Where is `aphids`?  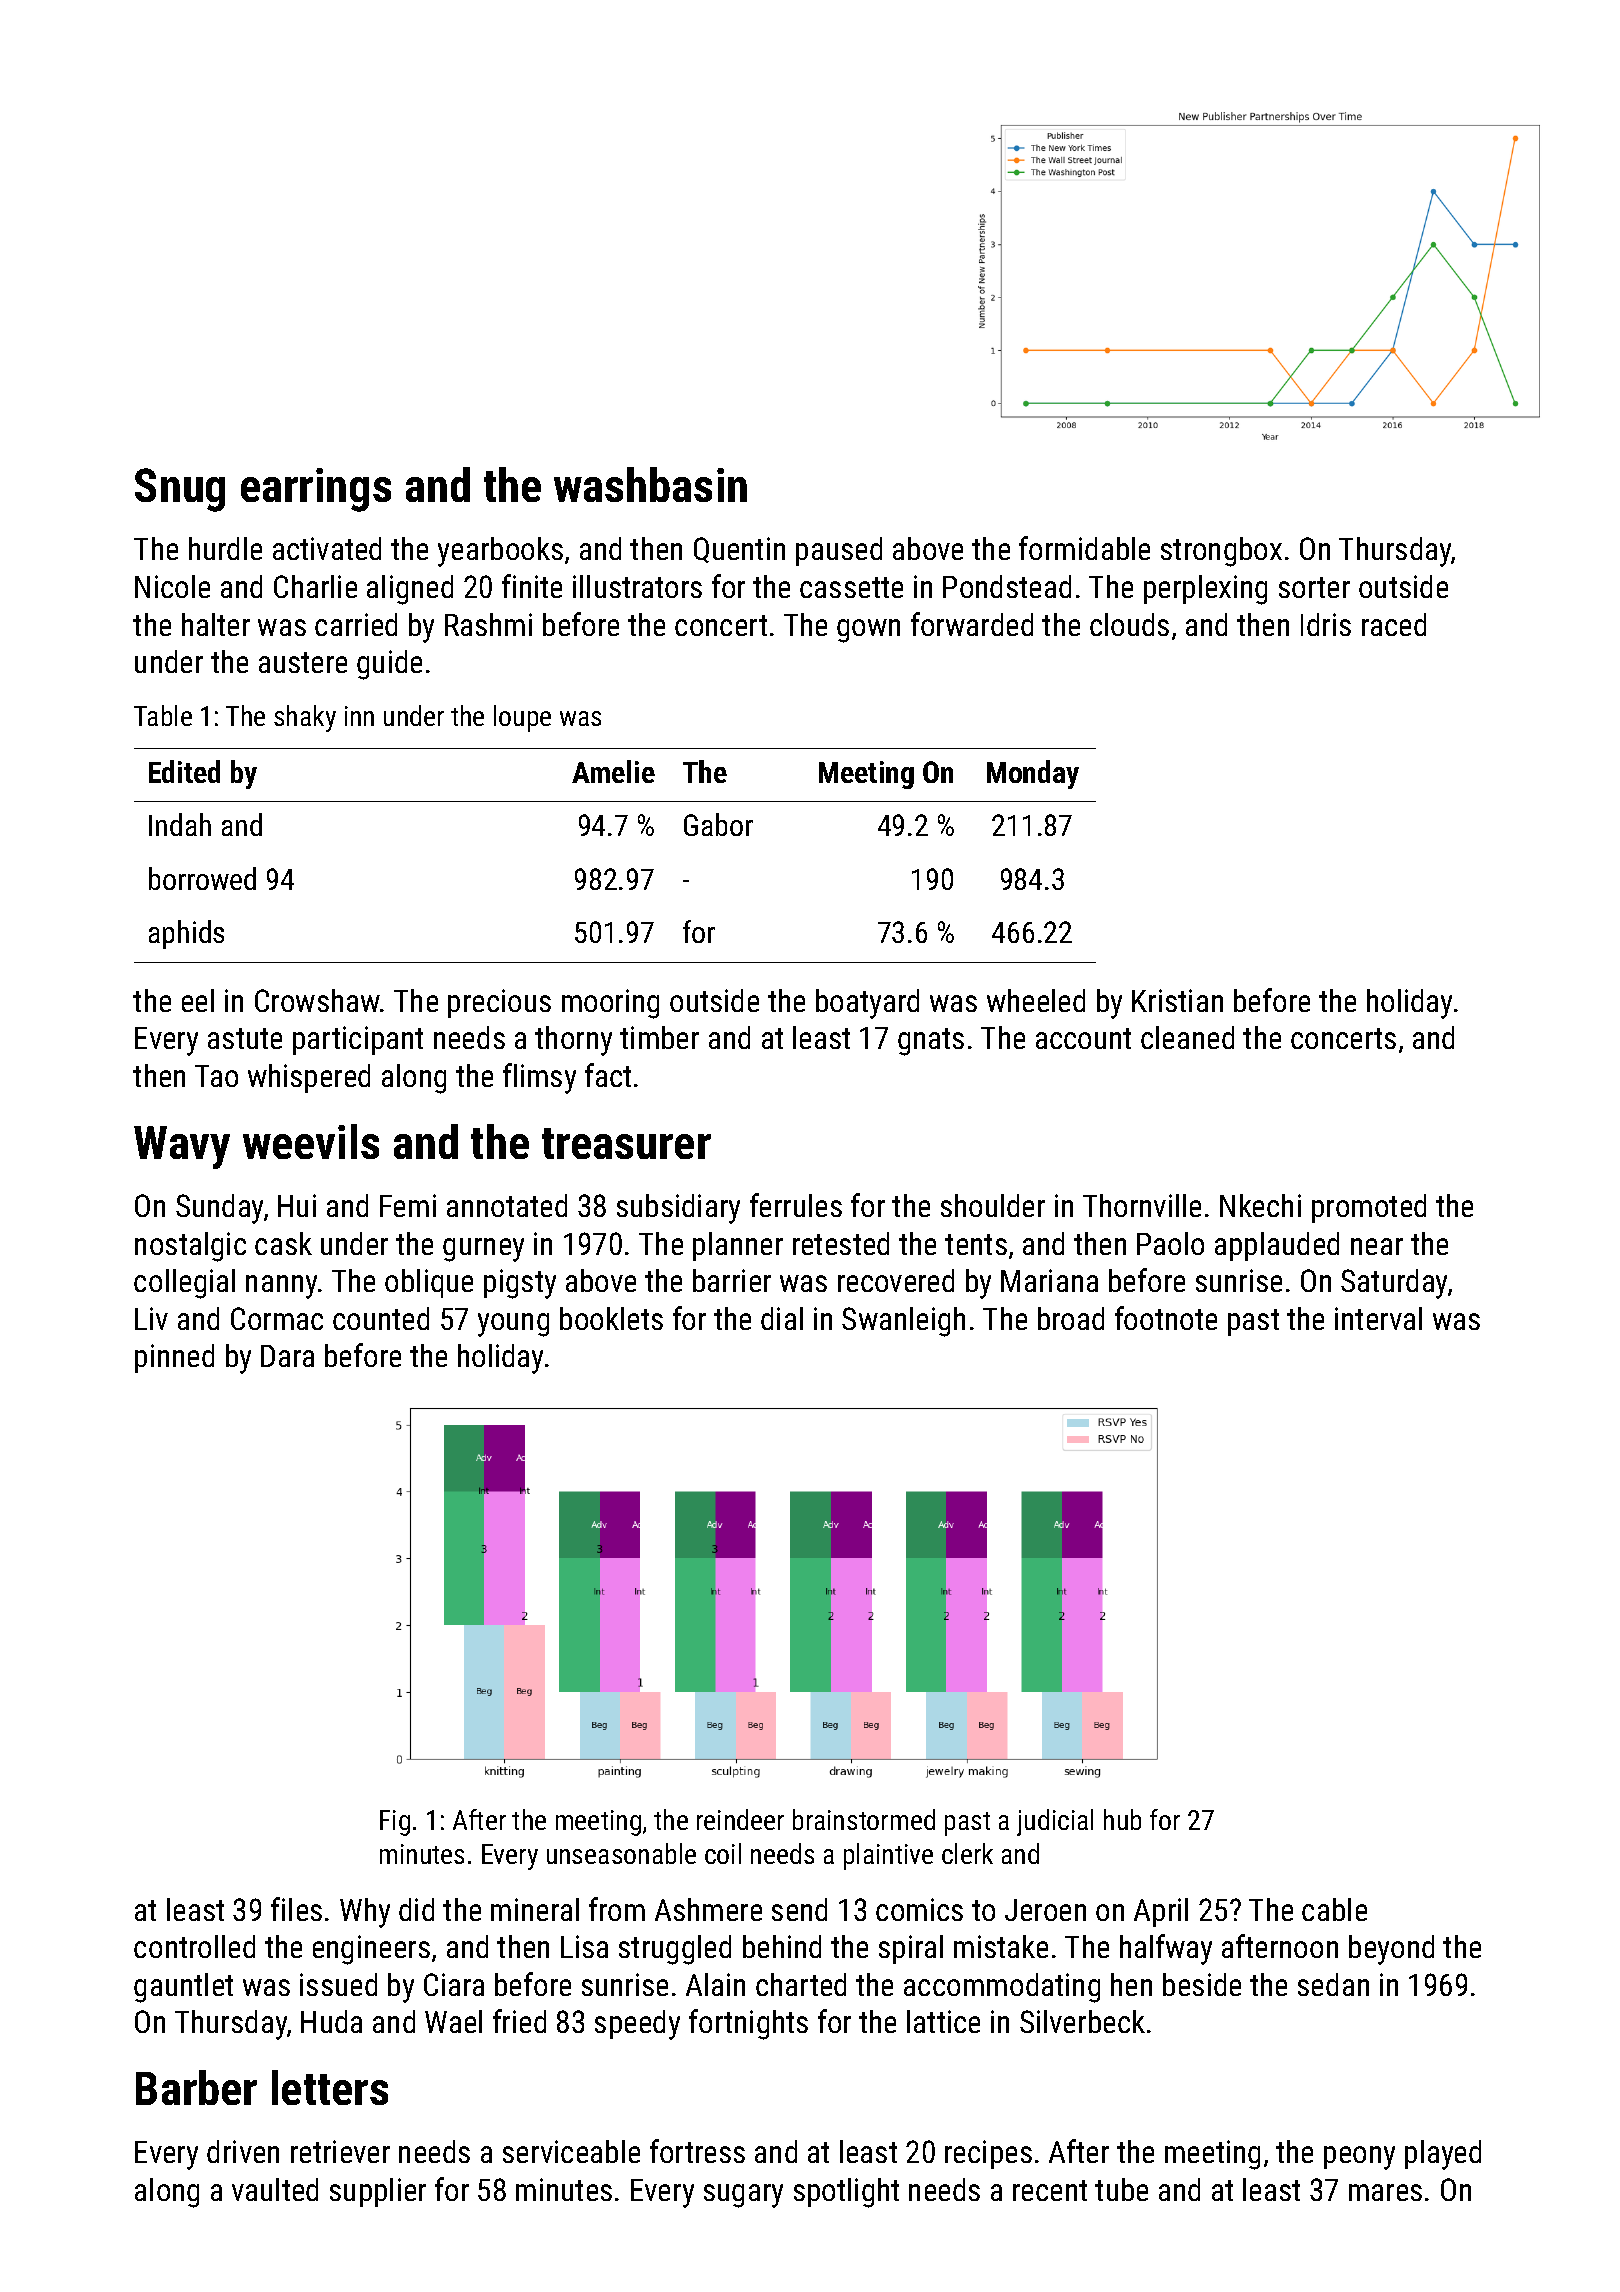 aphids is located at coordinates (186, 934).
